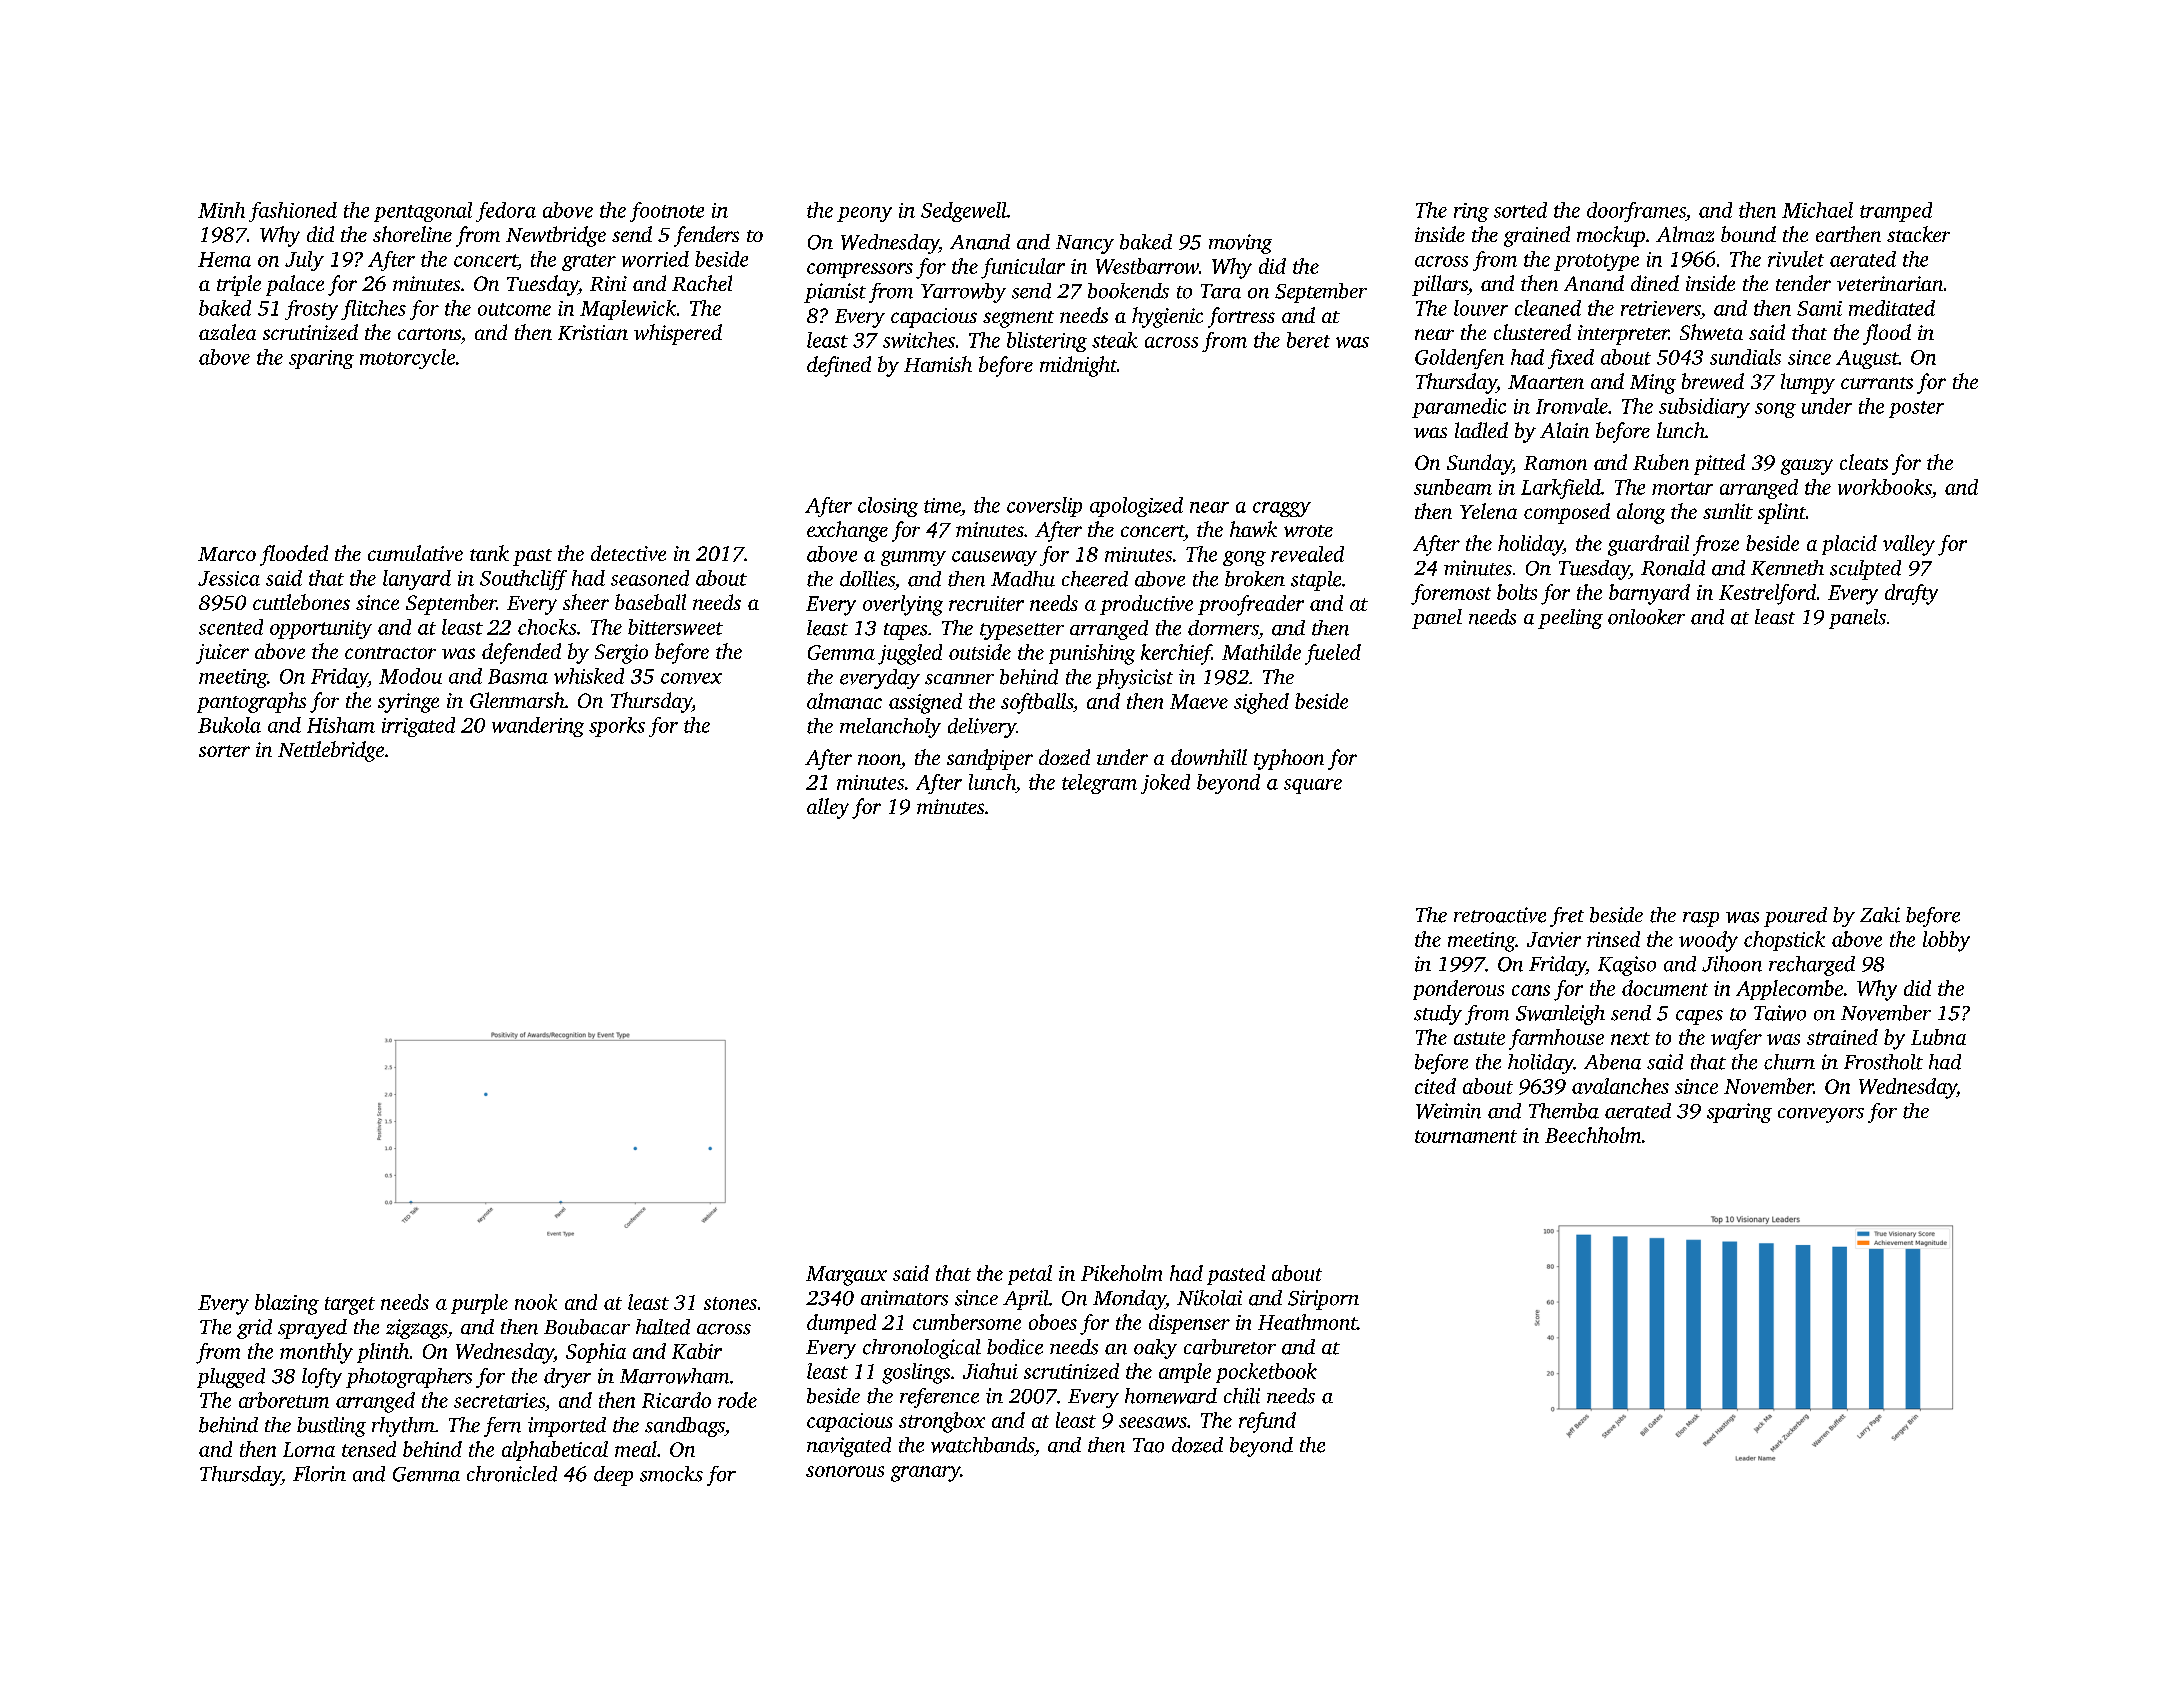  Describe the element at coordinates (1240, 244) in the screenshot. I see `moving` at that location.
